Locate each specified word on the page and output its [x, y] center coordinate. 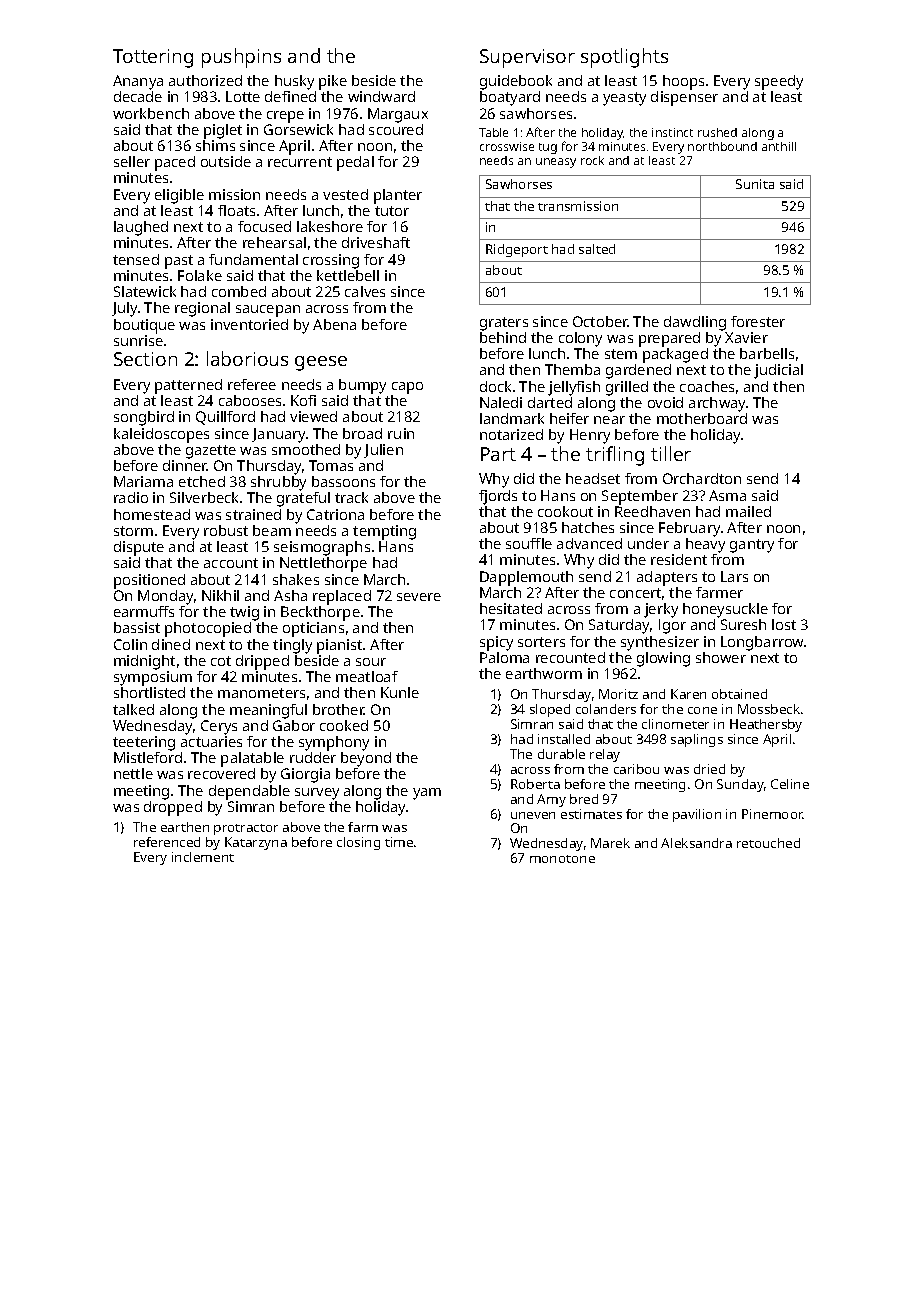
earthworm [544, 673]
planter [398, 196]
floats [236, 210]
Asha [290, 595]
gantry [752, 546]
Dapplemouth [526, 578]
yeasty [624, 99]
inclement [203, 857]
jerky [661, 610]
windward [381, 96]
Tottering [153, 58]
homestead [152, 514]
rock [592, 160]
